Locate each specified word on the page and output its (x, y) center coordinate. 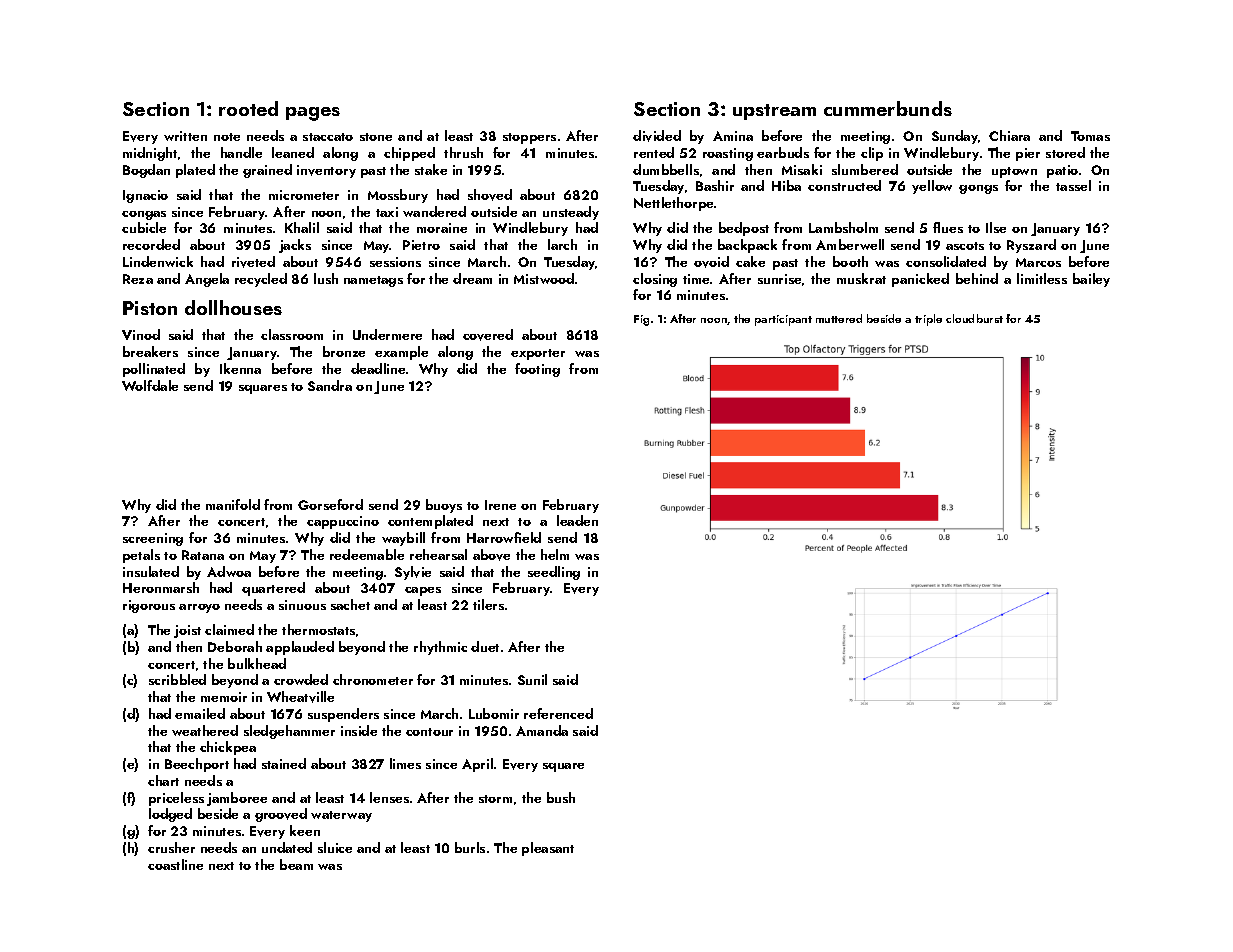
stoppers (529, 138)
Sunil (532, 679)
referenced (558, 713)
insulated (151, 571)
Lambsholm (843, 227)
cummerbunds (888, 108)
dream (472, 278)
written (185, 136)
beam (296, 864)
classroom (292, 334)
